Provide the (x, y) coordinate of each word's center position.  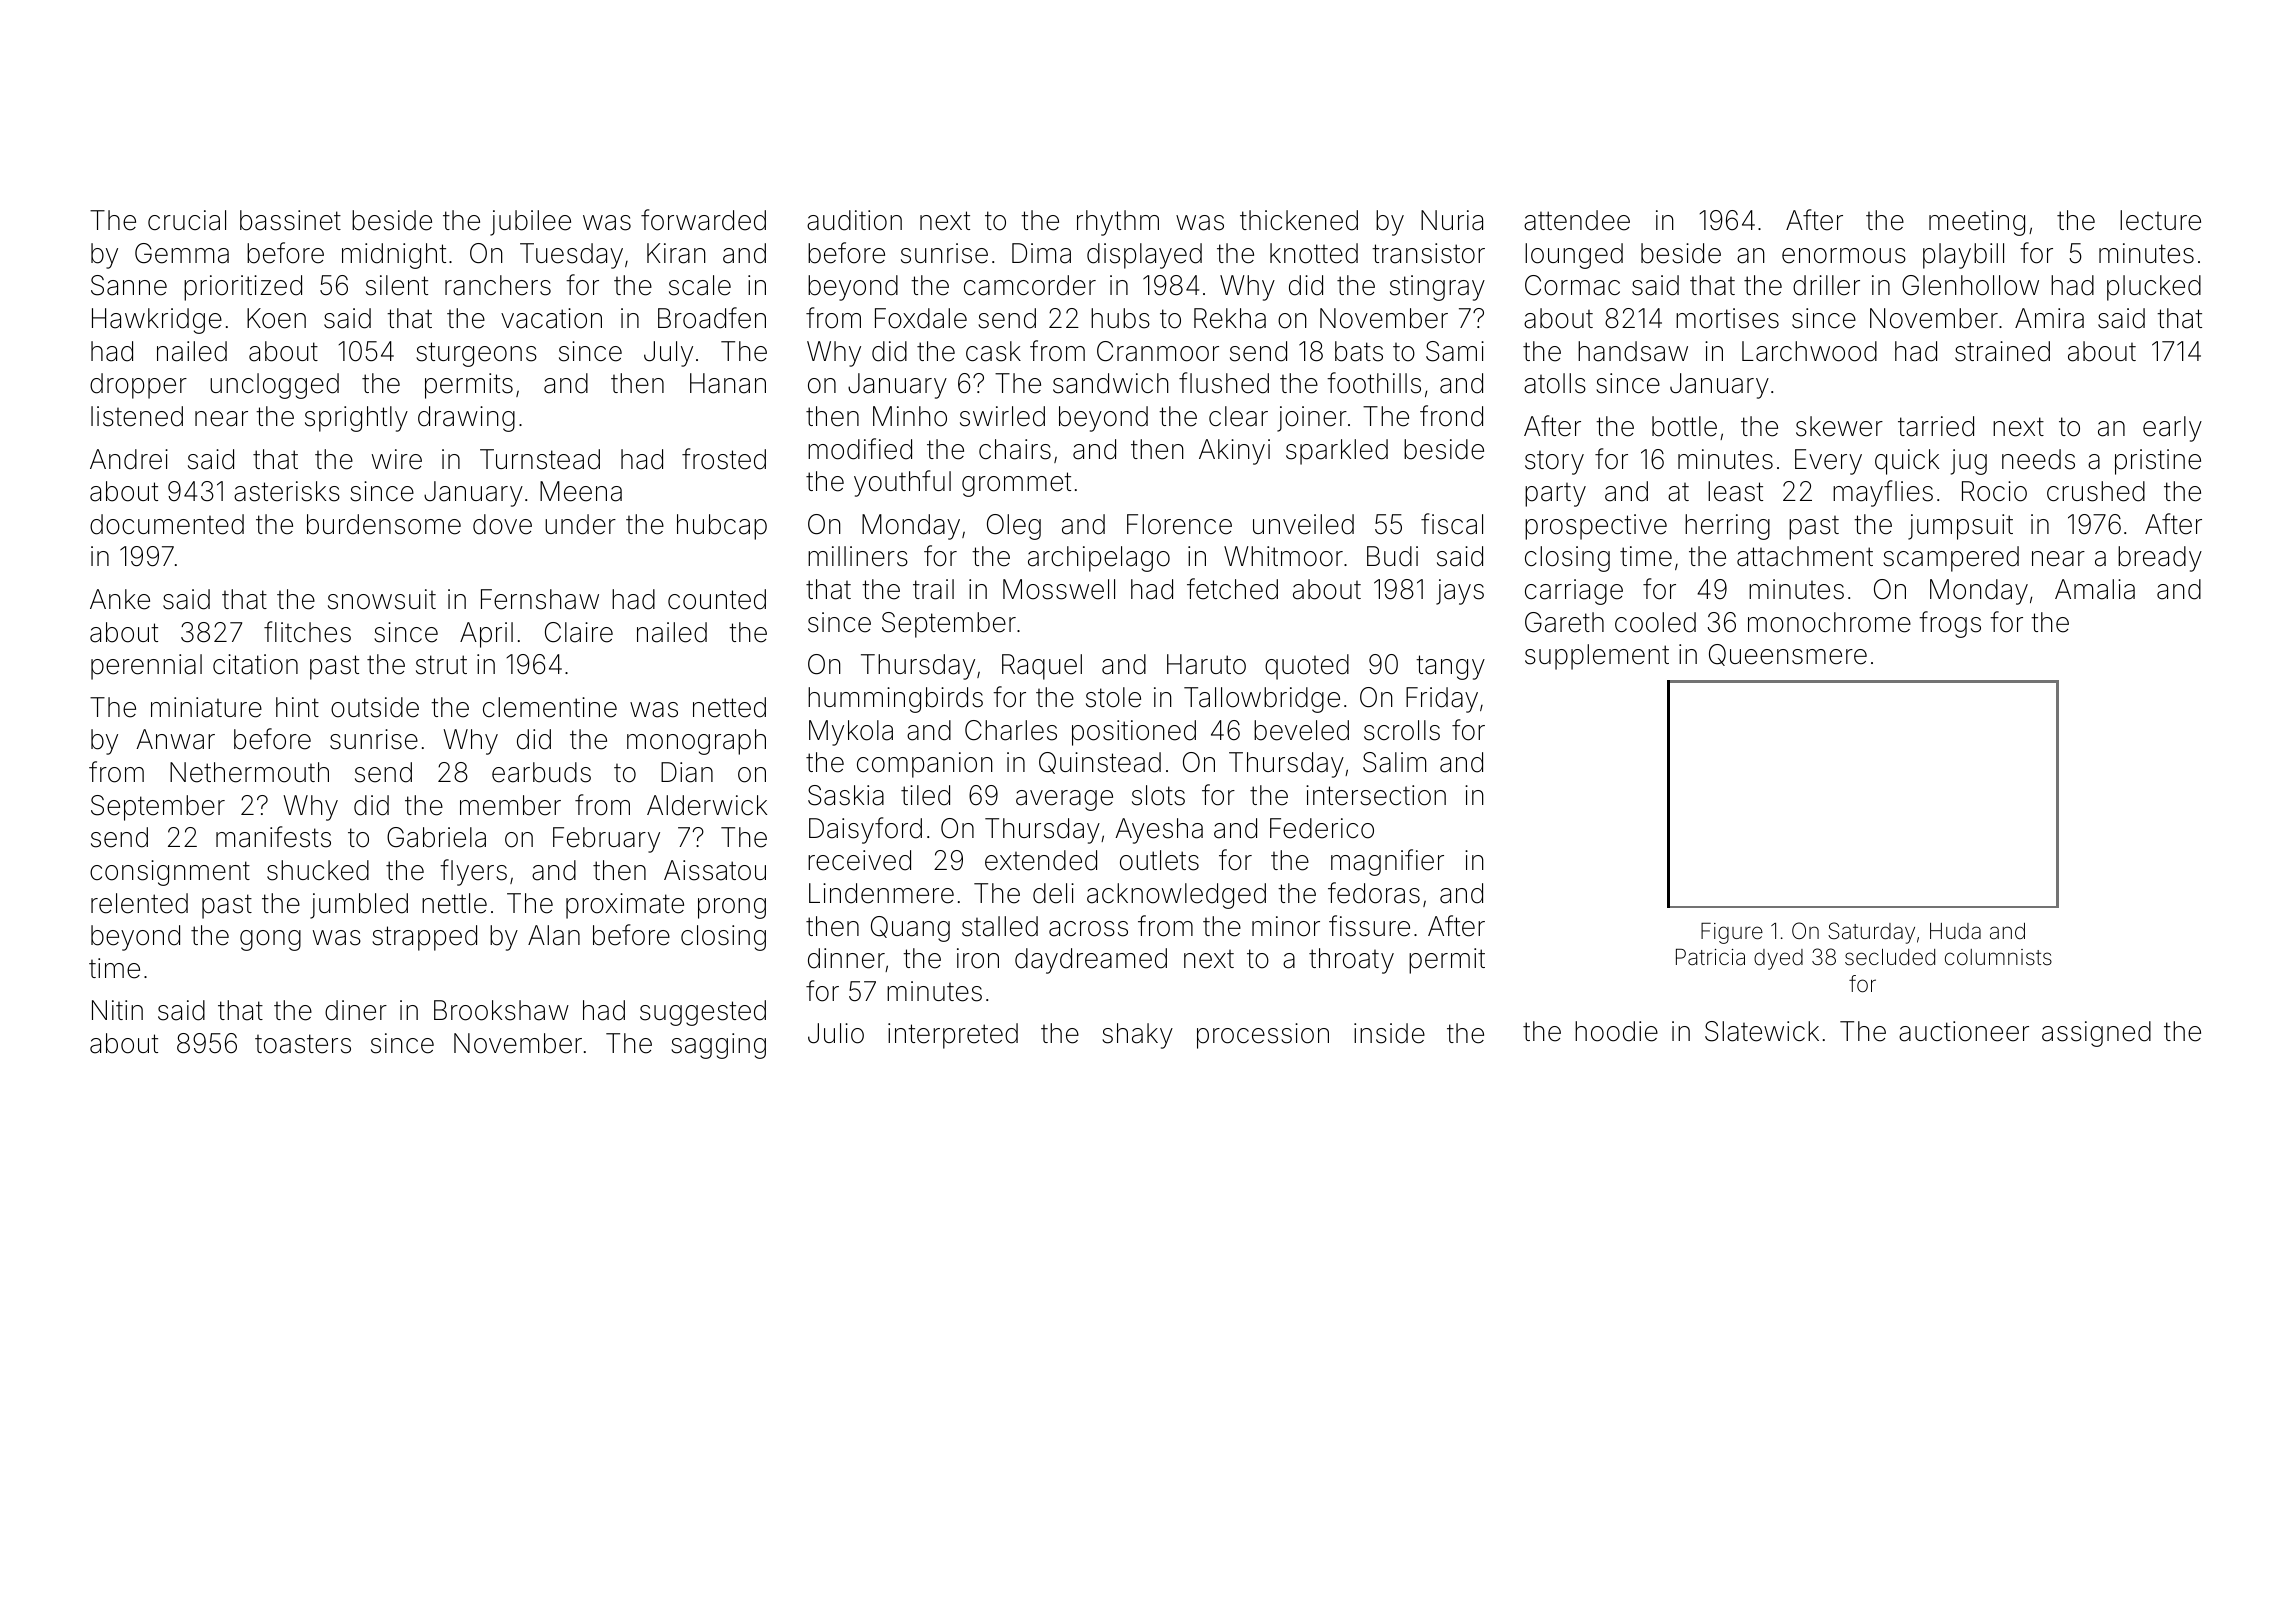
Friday (1442, 700)
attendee (1577, 220)
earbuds (541, 772)
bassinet (290, 220)
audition (854, 220)
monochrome (1829, 622)
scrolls (1402, 730)
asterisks (287, 491)
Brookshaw (501, 1010)
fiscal (1452, 524)
